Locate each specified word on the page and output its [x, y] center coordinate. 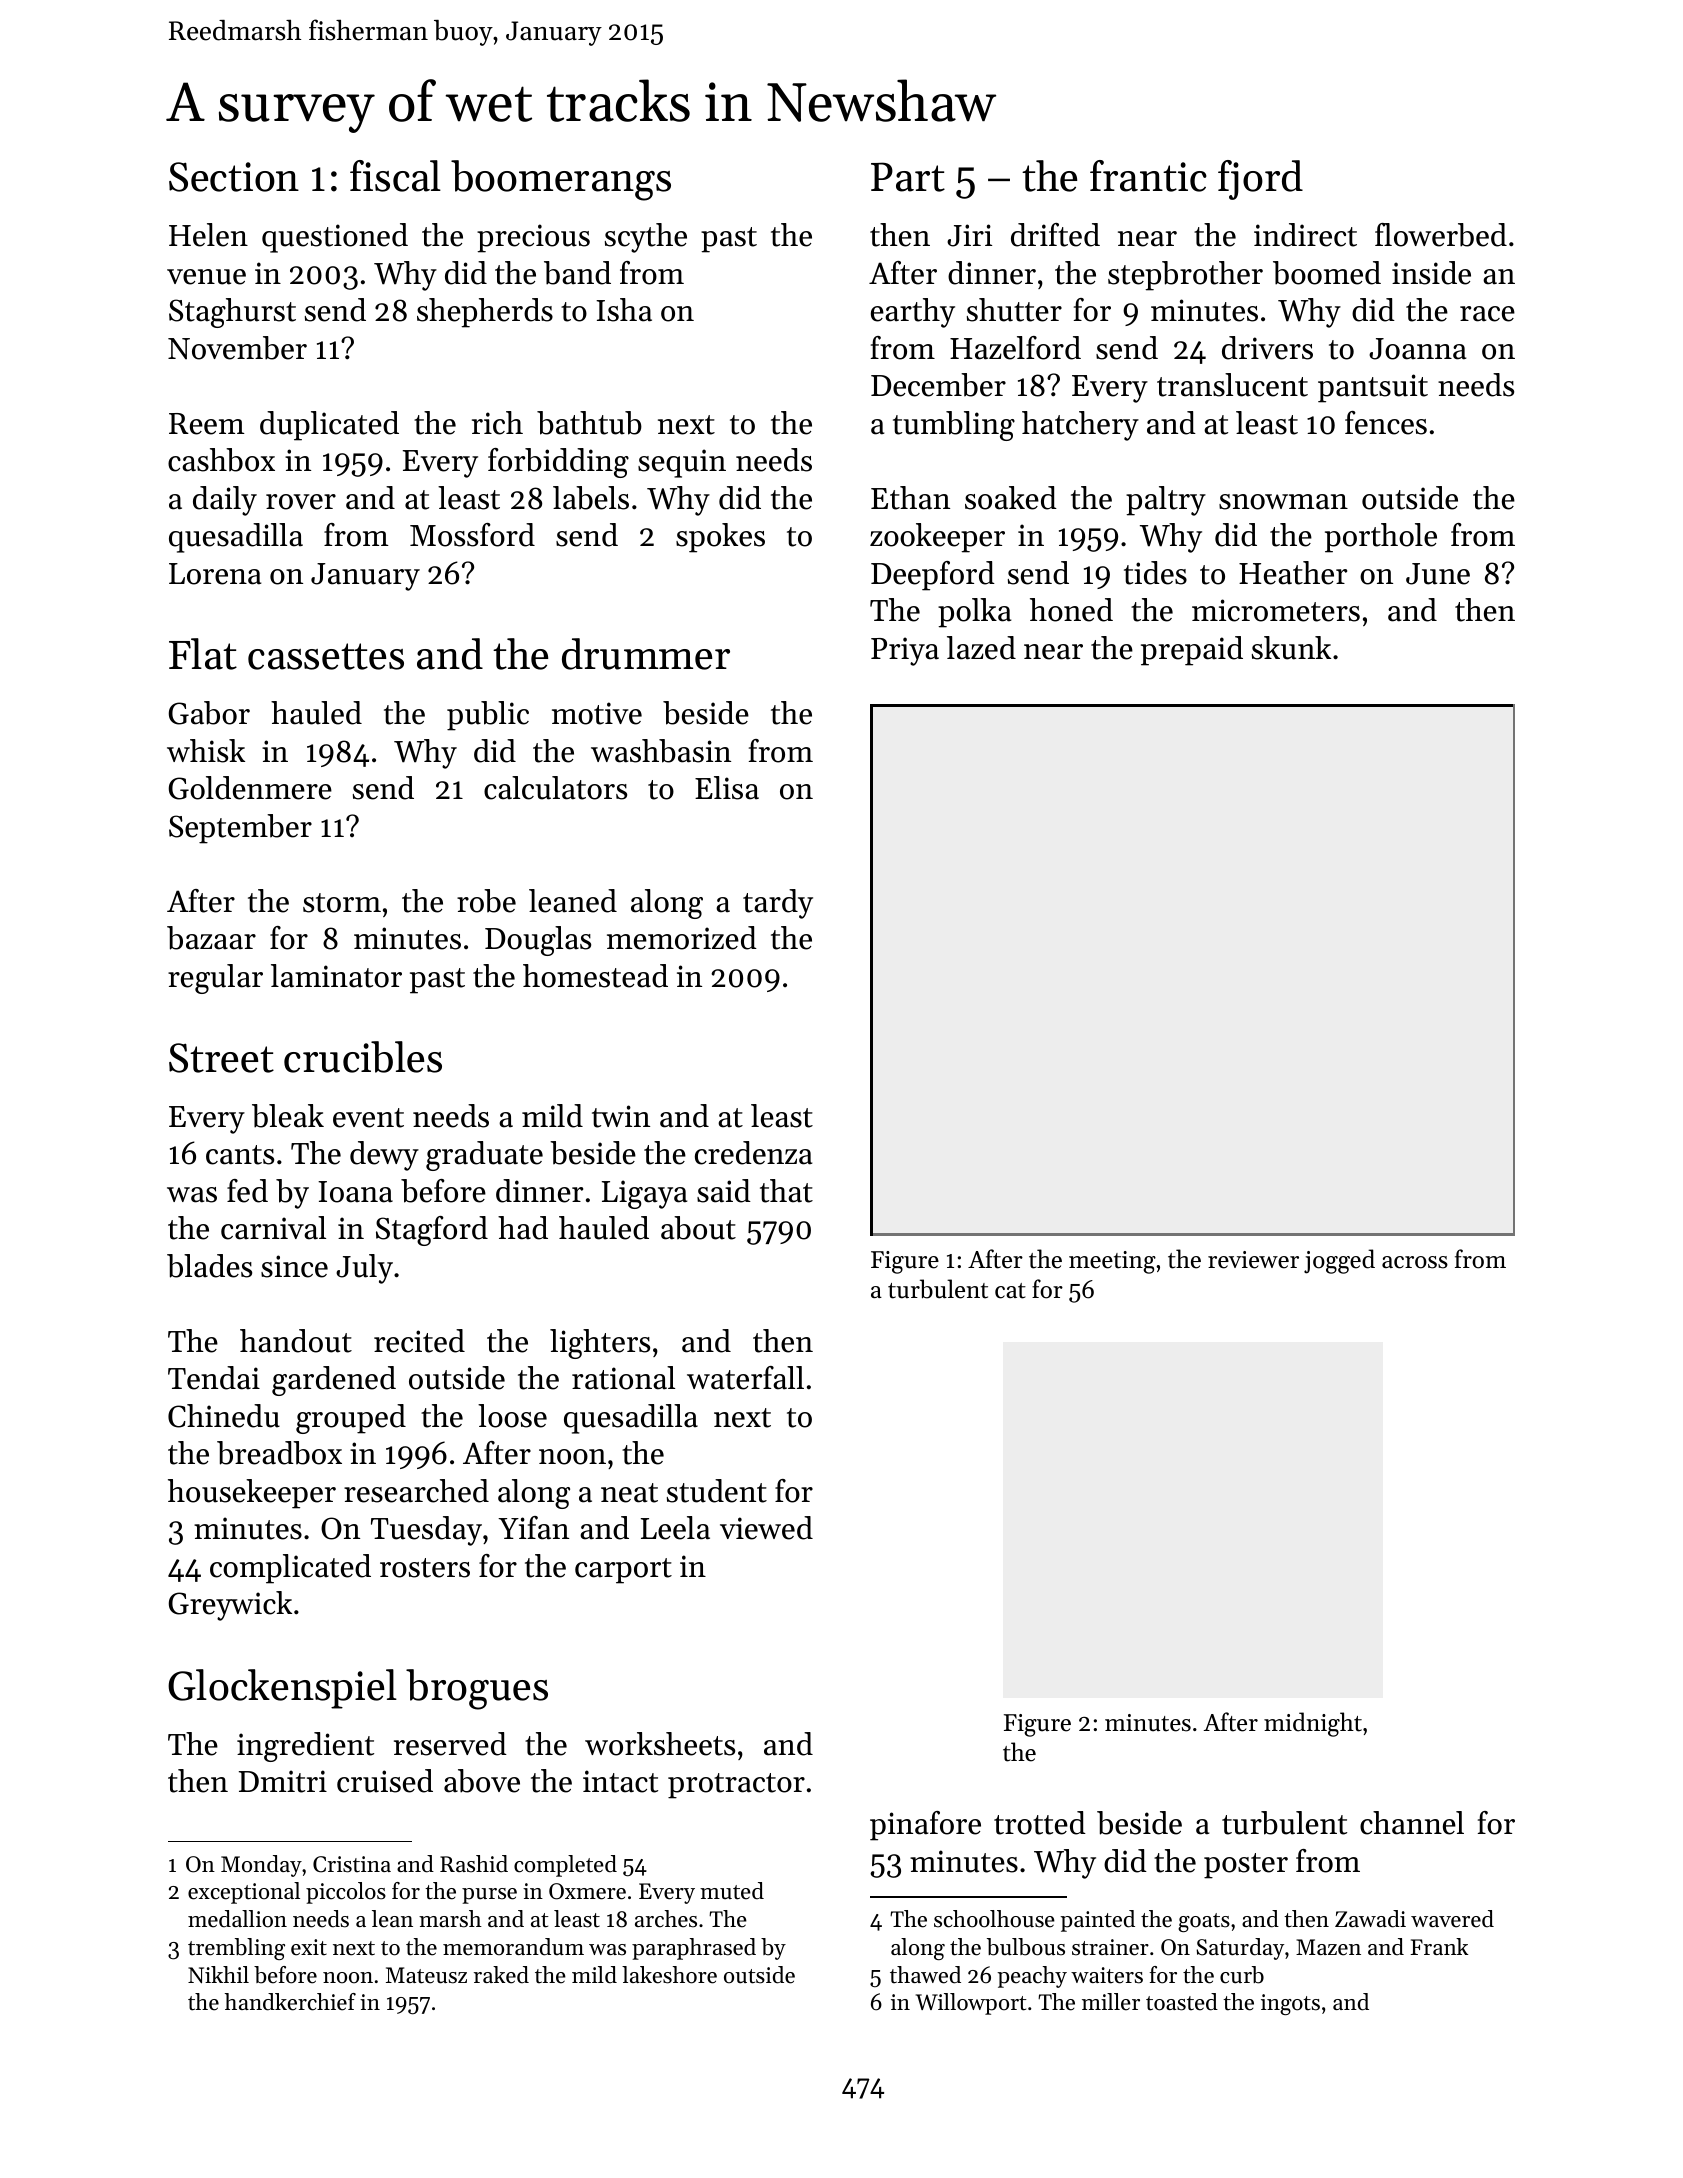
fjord [1260, 180]
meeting [1112, 1262]
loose [512, 1416]
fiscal [395, 176]
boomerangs [561, 180]
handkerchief [290, 2002]
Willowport [971, 2004]
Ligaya [644, 1194]
